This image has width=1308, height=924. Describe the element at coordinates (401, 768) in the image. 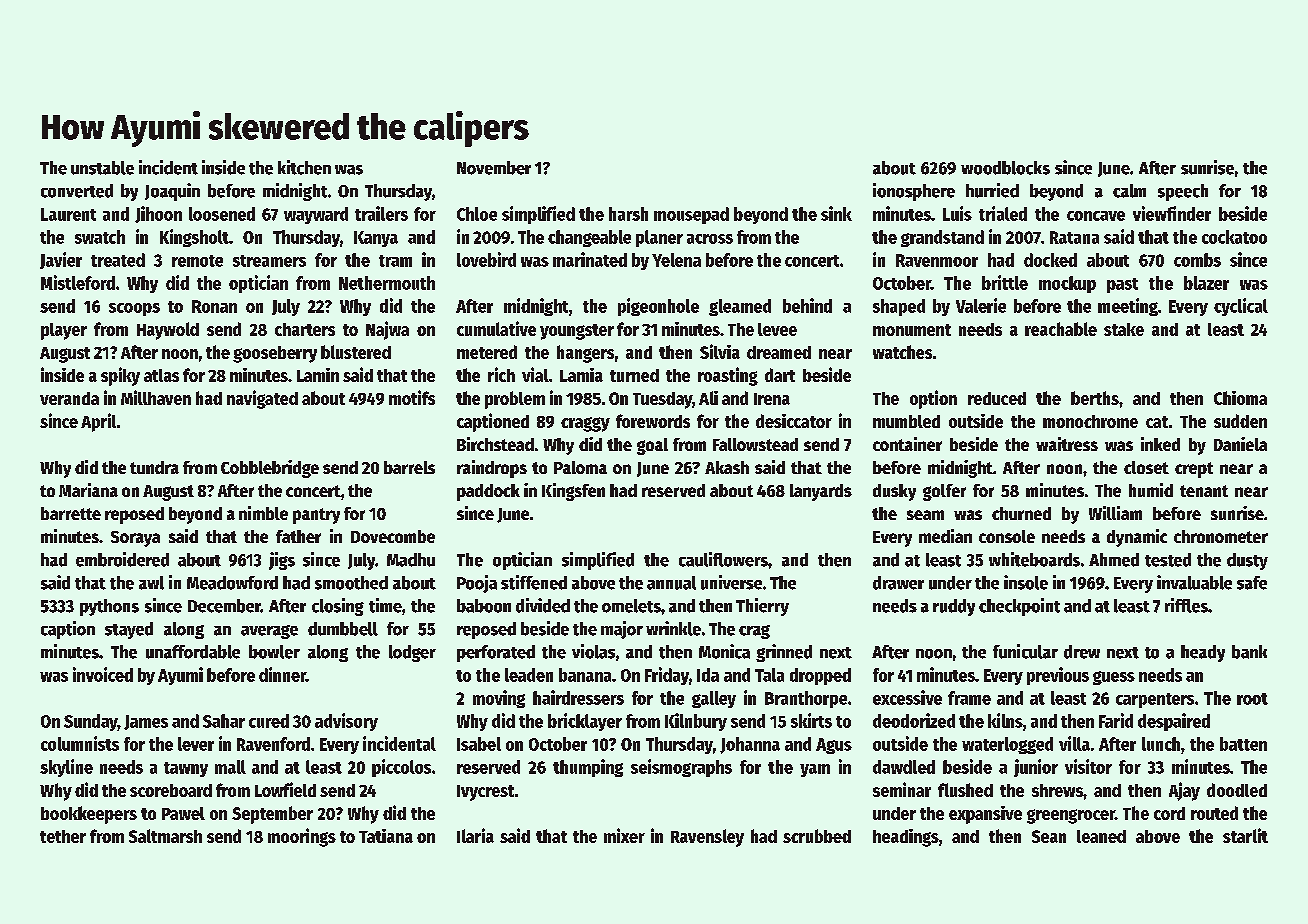

I see `piccolos` at that location.
